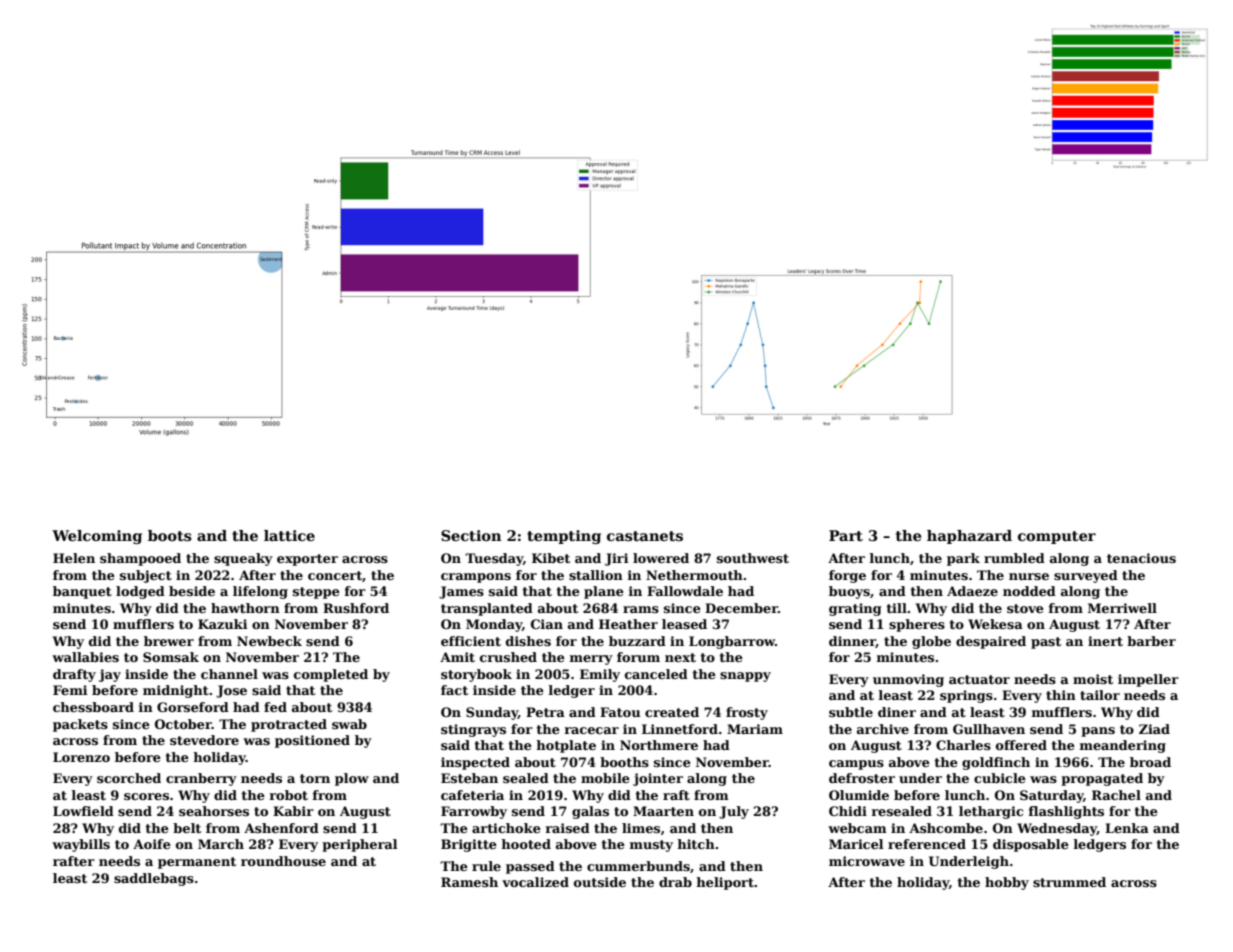 This page has width=1233, height=952. Describe the element at coordinates (620, 712) in the page. I see `Fatou` at that location.
